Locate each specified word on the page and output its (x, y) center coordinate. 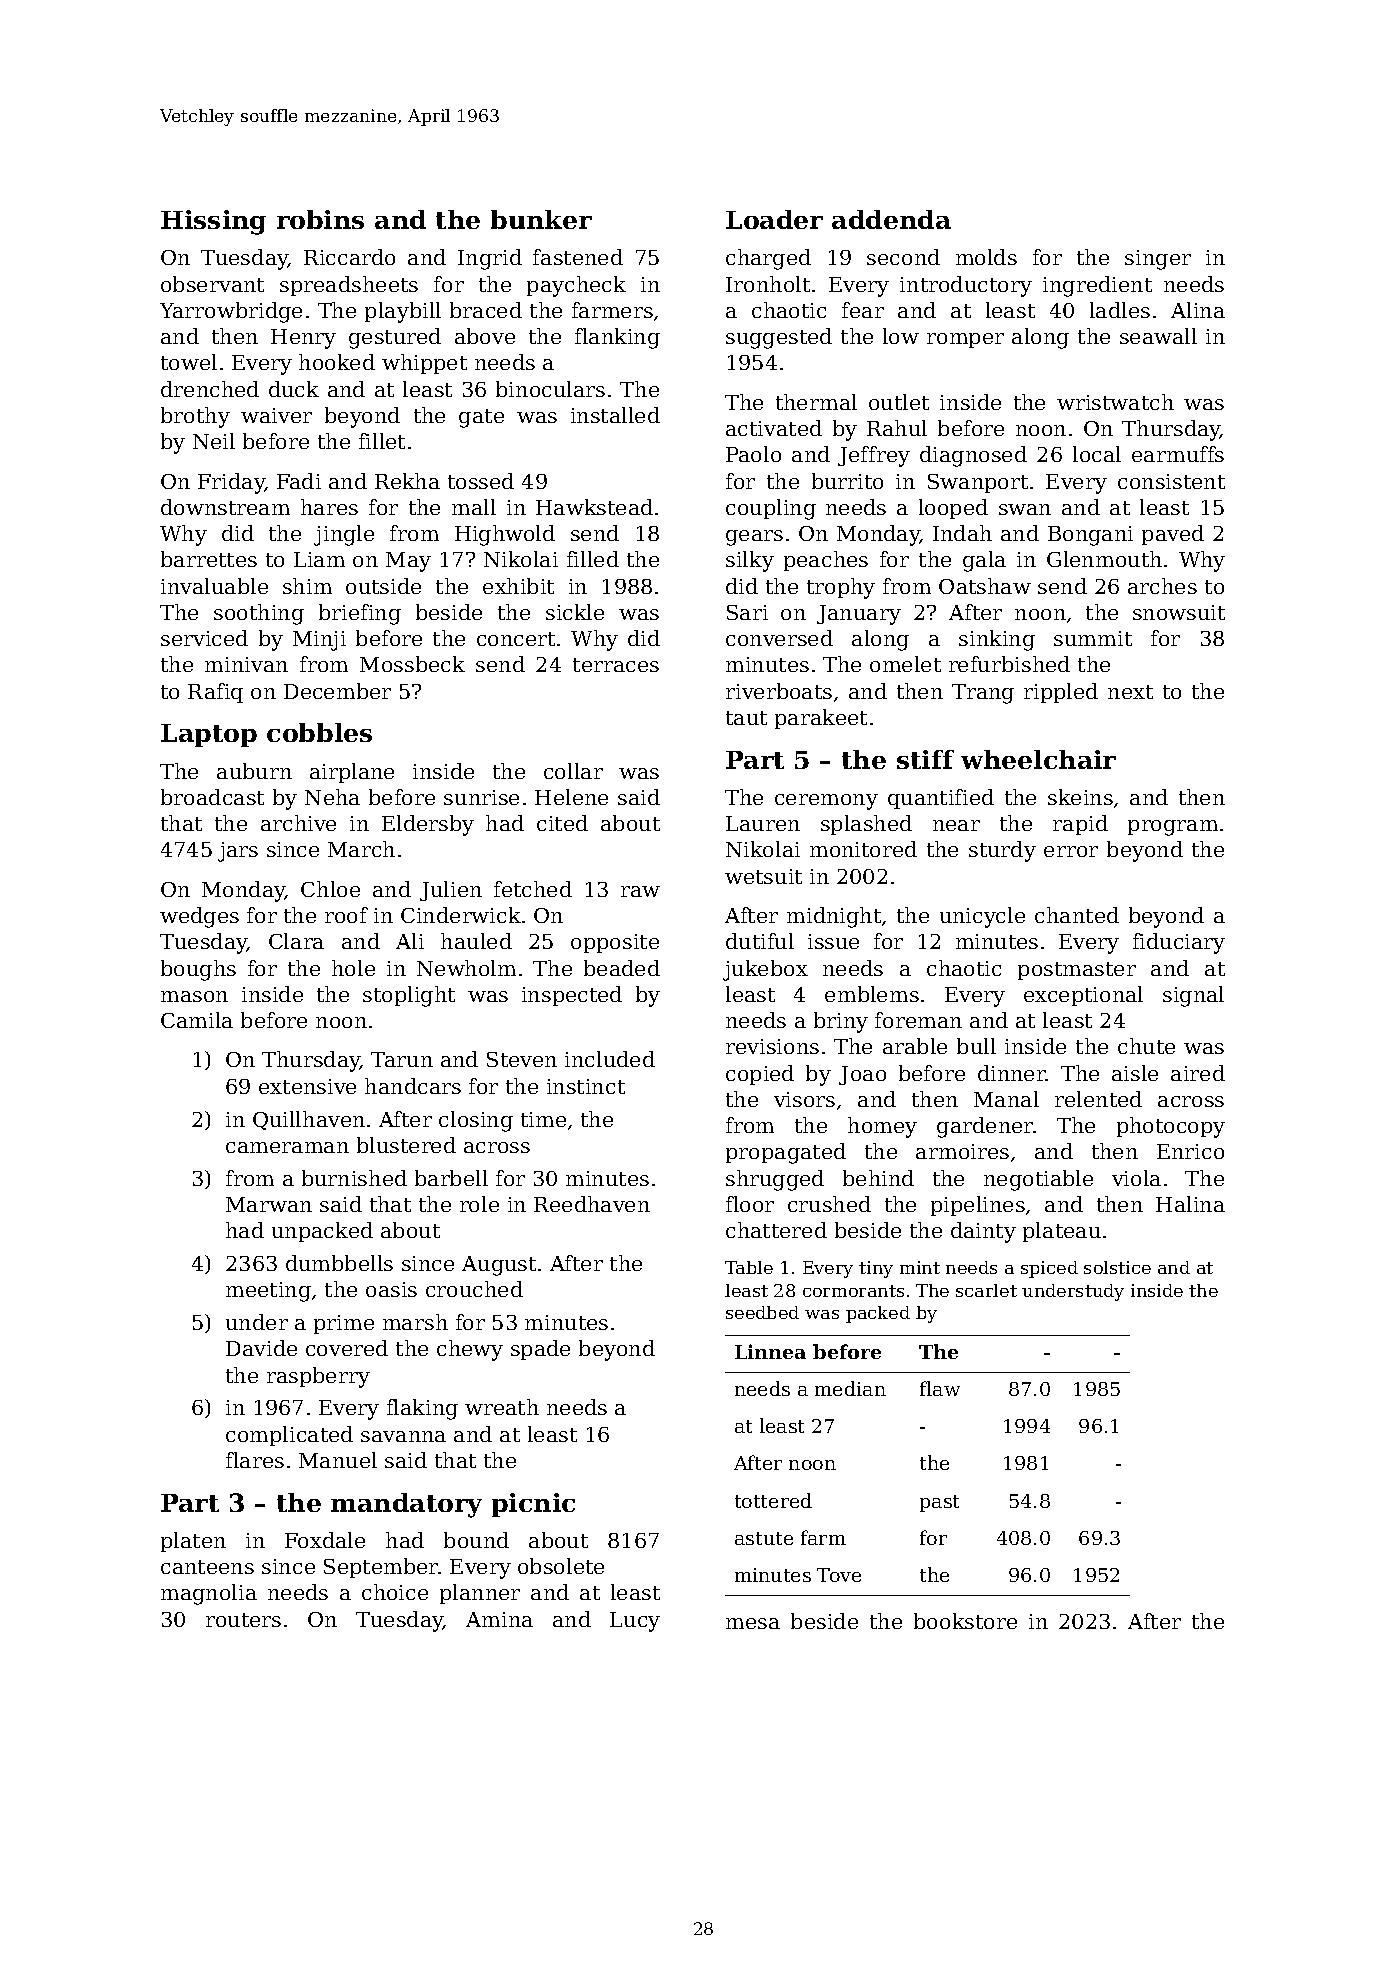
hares (329, 507)
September (381, 1568)
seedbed (762, 1312)
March (361, 849)
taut (746, 718)
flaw (940, 1388)
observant (212, 284)
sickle (575, 612)
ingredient (1097, 286)
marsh (415, 1322)
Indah (962, 533)
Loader (774, 219)
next (1130, 692)
